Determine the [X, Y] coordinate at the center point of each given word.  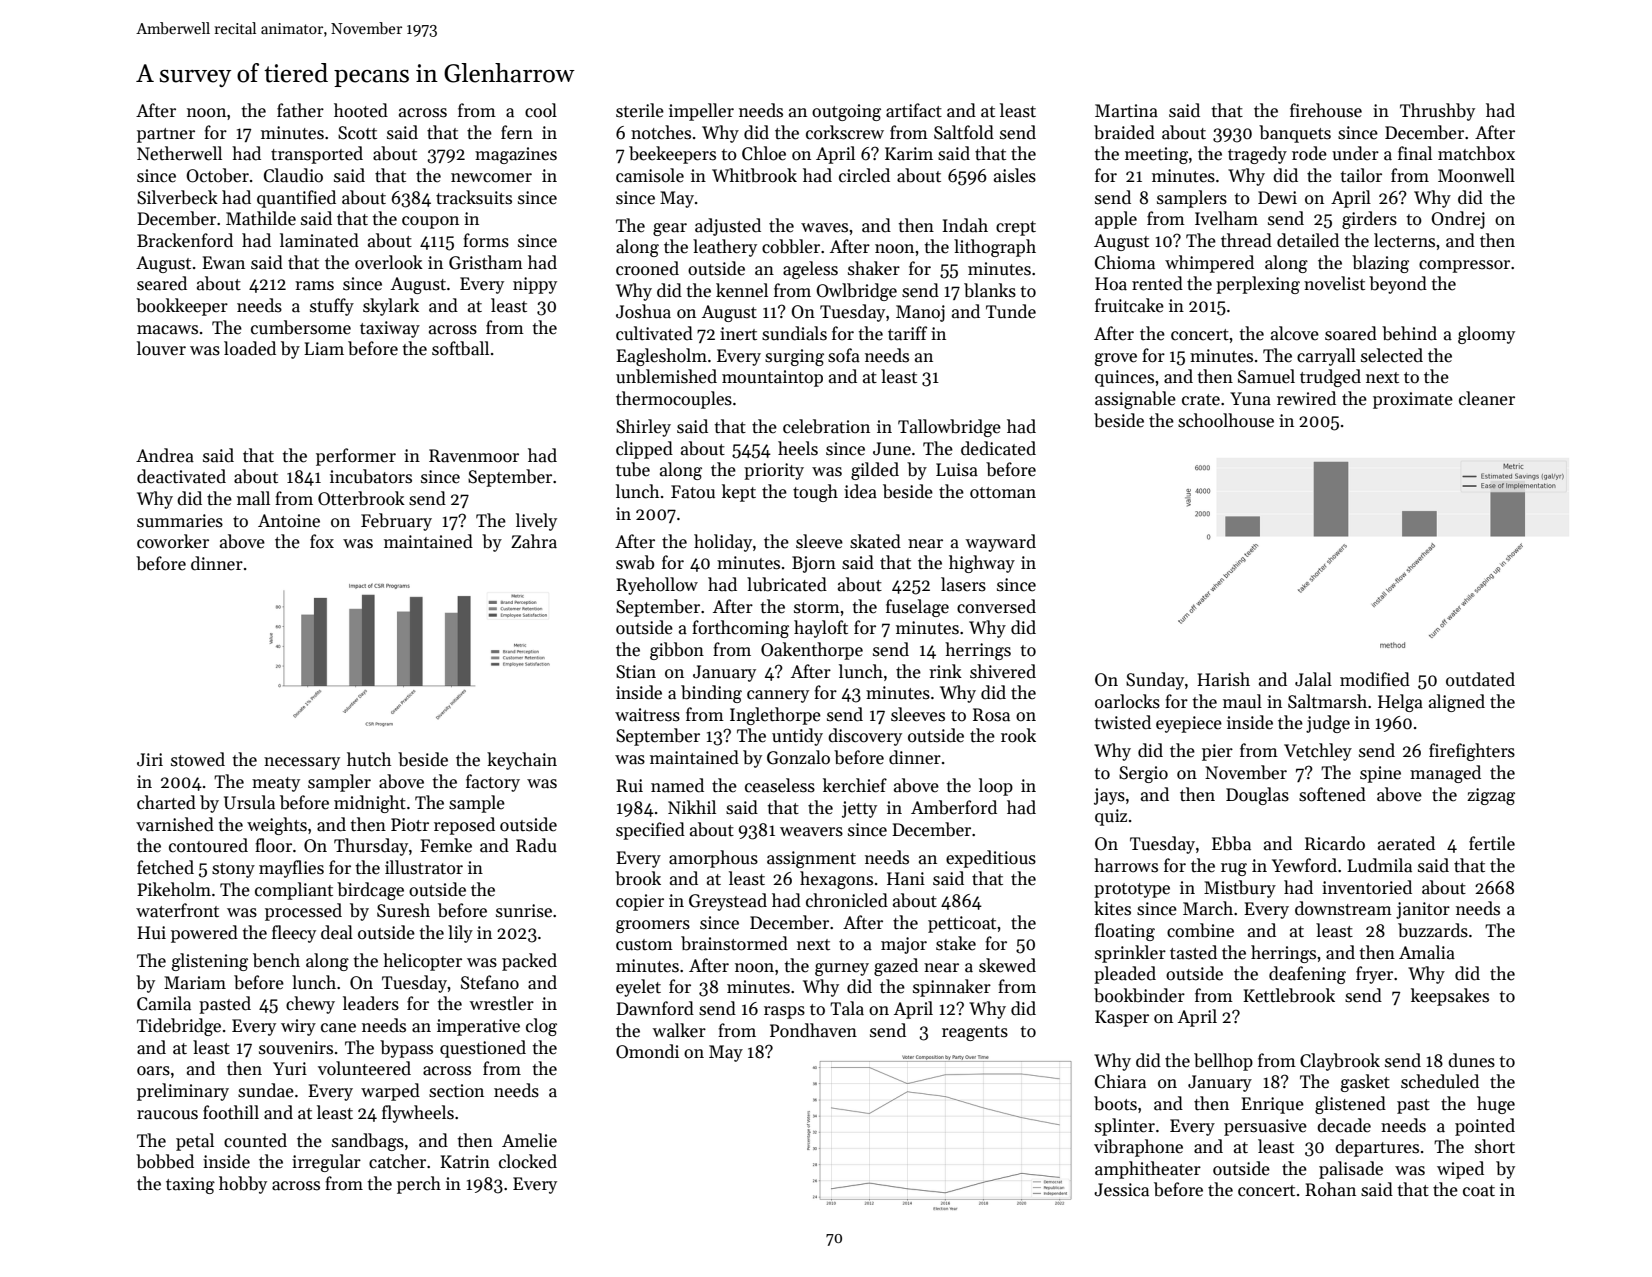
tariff [907, 333]
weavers [811, 832]
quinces [1124, 378]
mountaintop [772, 378]
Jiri [150, 760]
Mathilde [261, 218]
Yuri [290, 1069]
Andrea [165, 455]
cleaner [1487, 398]
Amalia [1427, 952]
